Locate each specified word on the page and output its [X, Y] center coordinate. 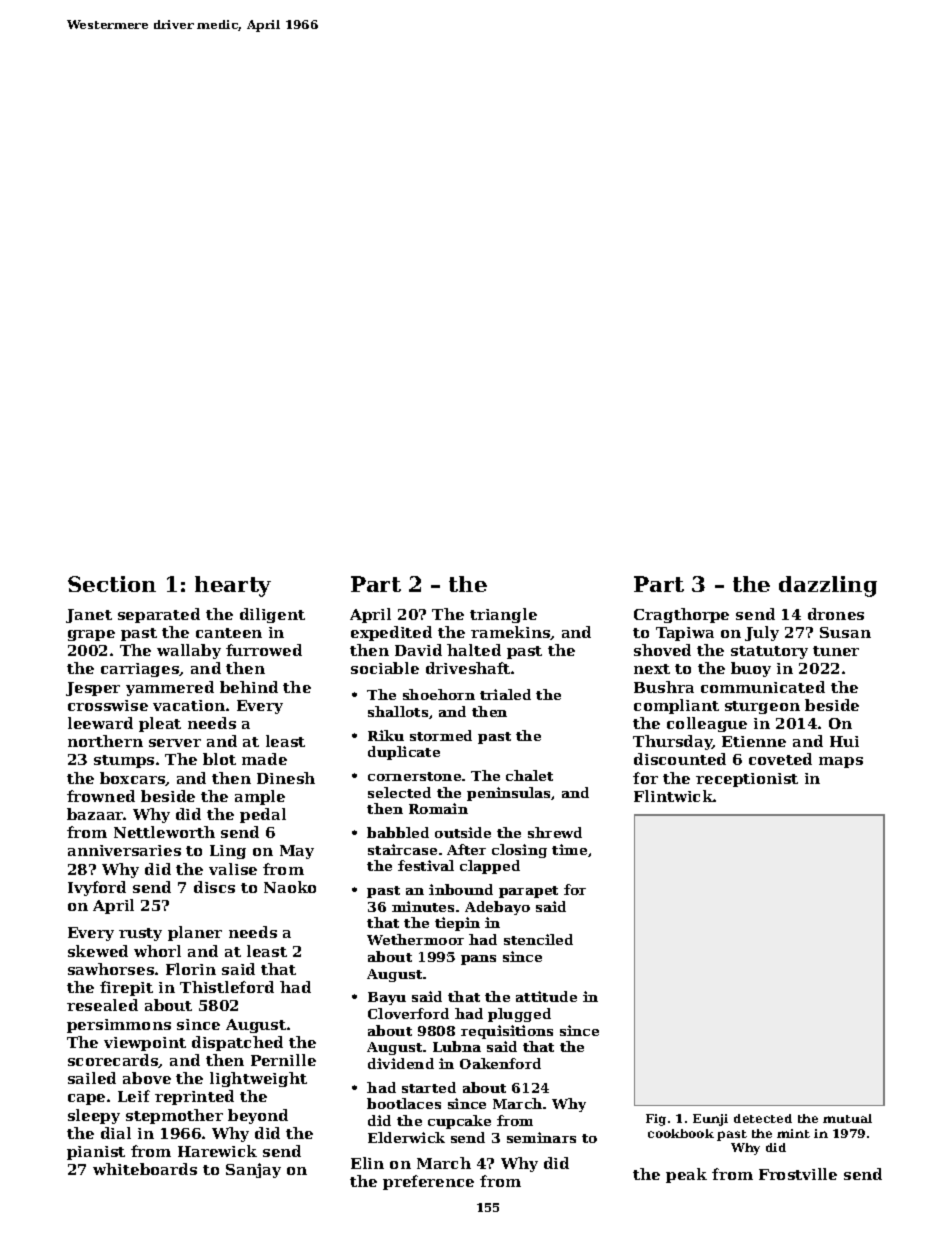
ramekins [510, 632]
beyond [258, 1116]
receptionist [747, 780]
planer [195, 933]
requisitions [507, 1032]
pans [478, 960]
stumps [124, 761]
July [762, 633]
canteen [229, 633]
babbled [398, 832]
